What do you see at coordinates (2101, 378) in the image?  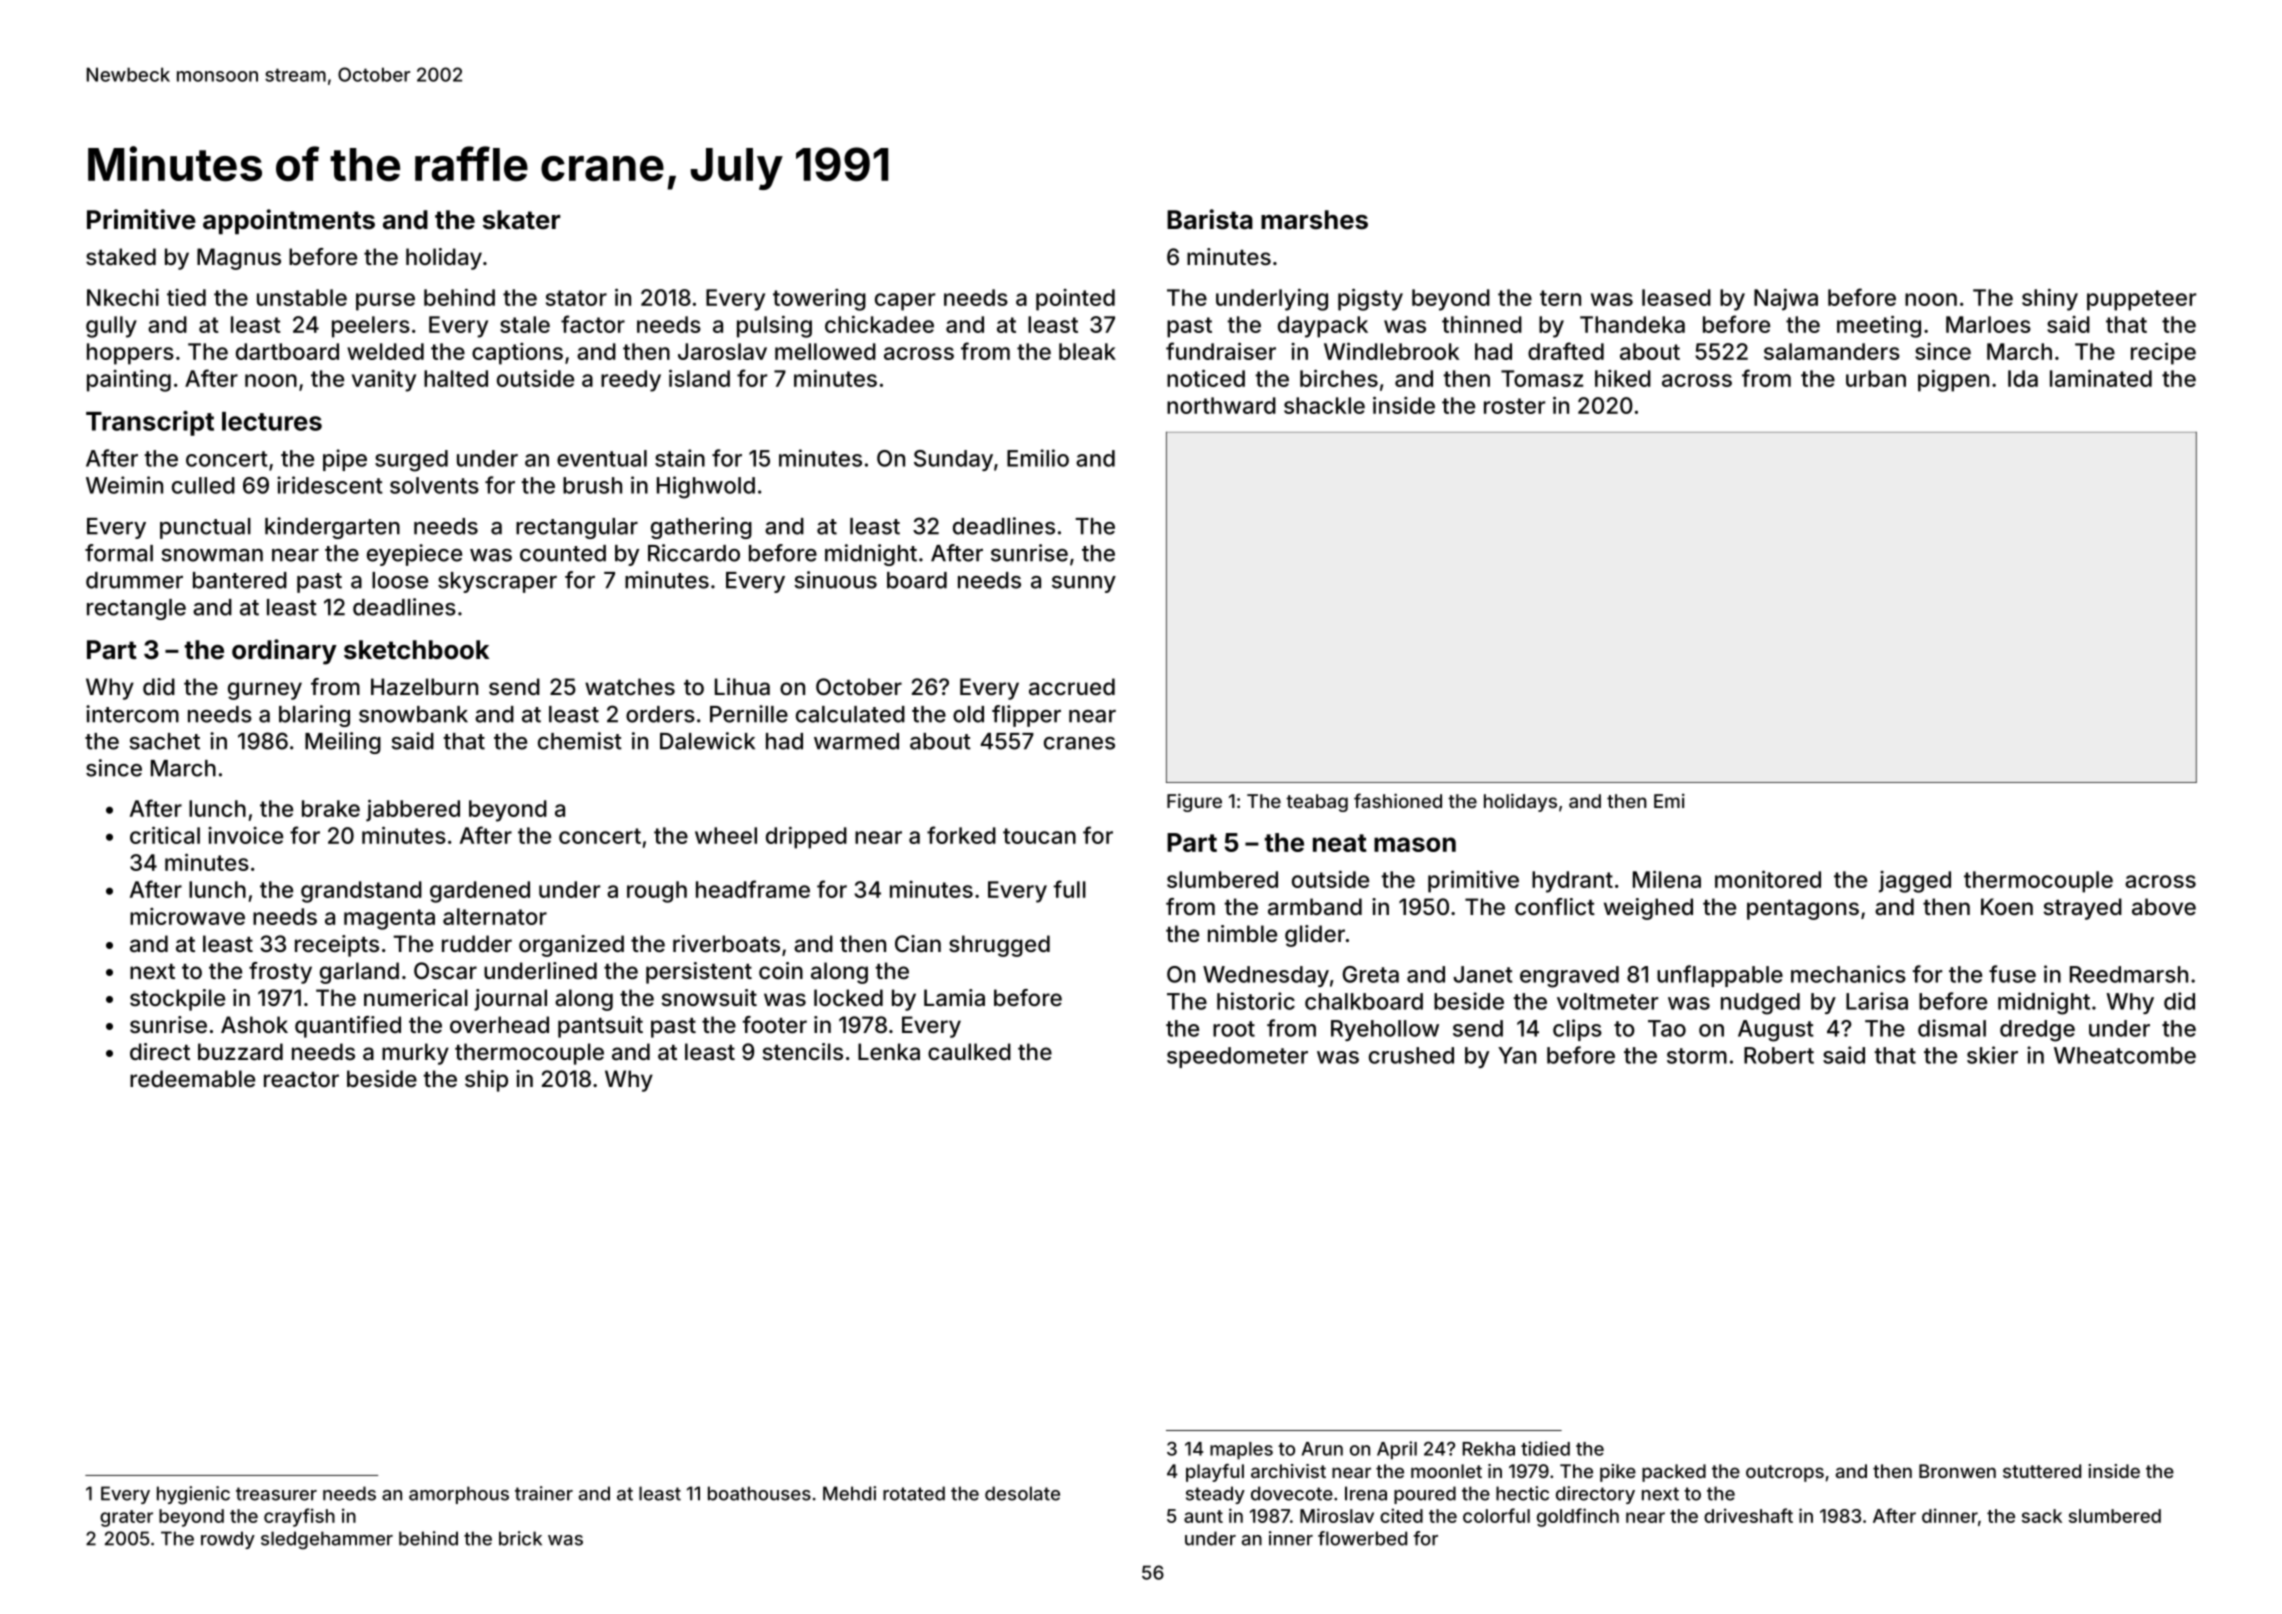 I see `laminated` at bounding box center [2101, 378].
